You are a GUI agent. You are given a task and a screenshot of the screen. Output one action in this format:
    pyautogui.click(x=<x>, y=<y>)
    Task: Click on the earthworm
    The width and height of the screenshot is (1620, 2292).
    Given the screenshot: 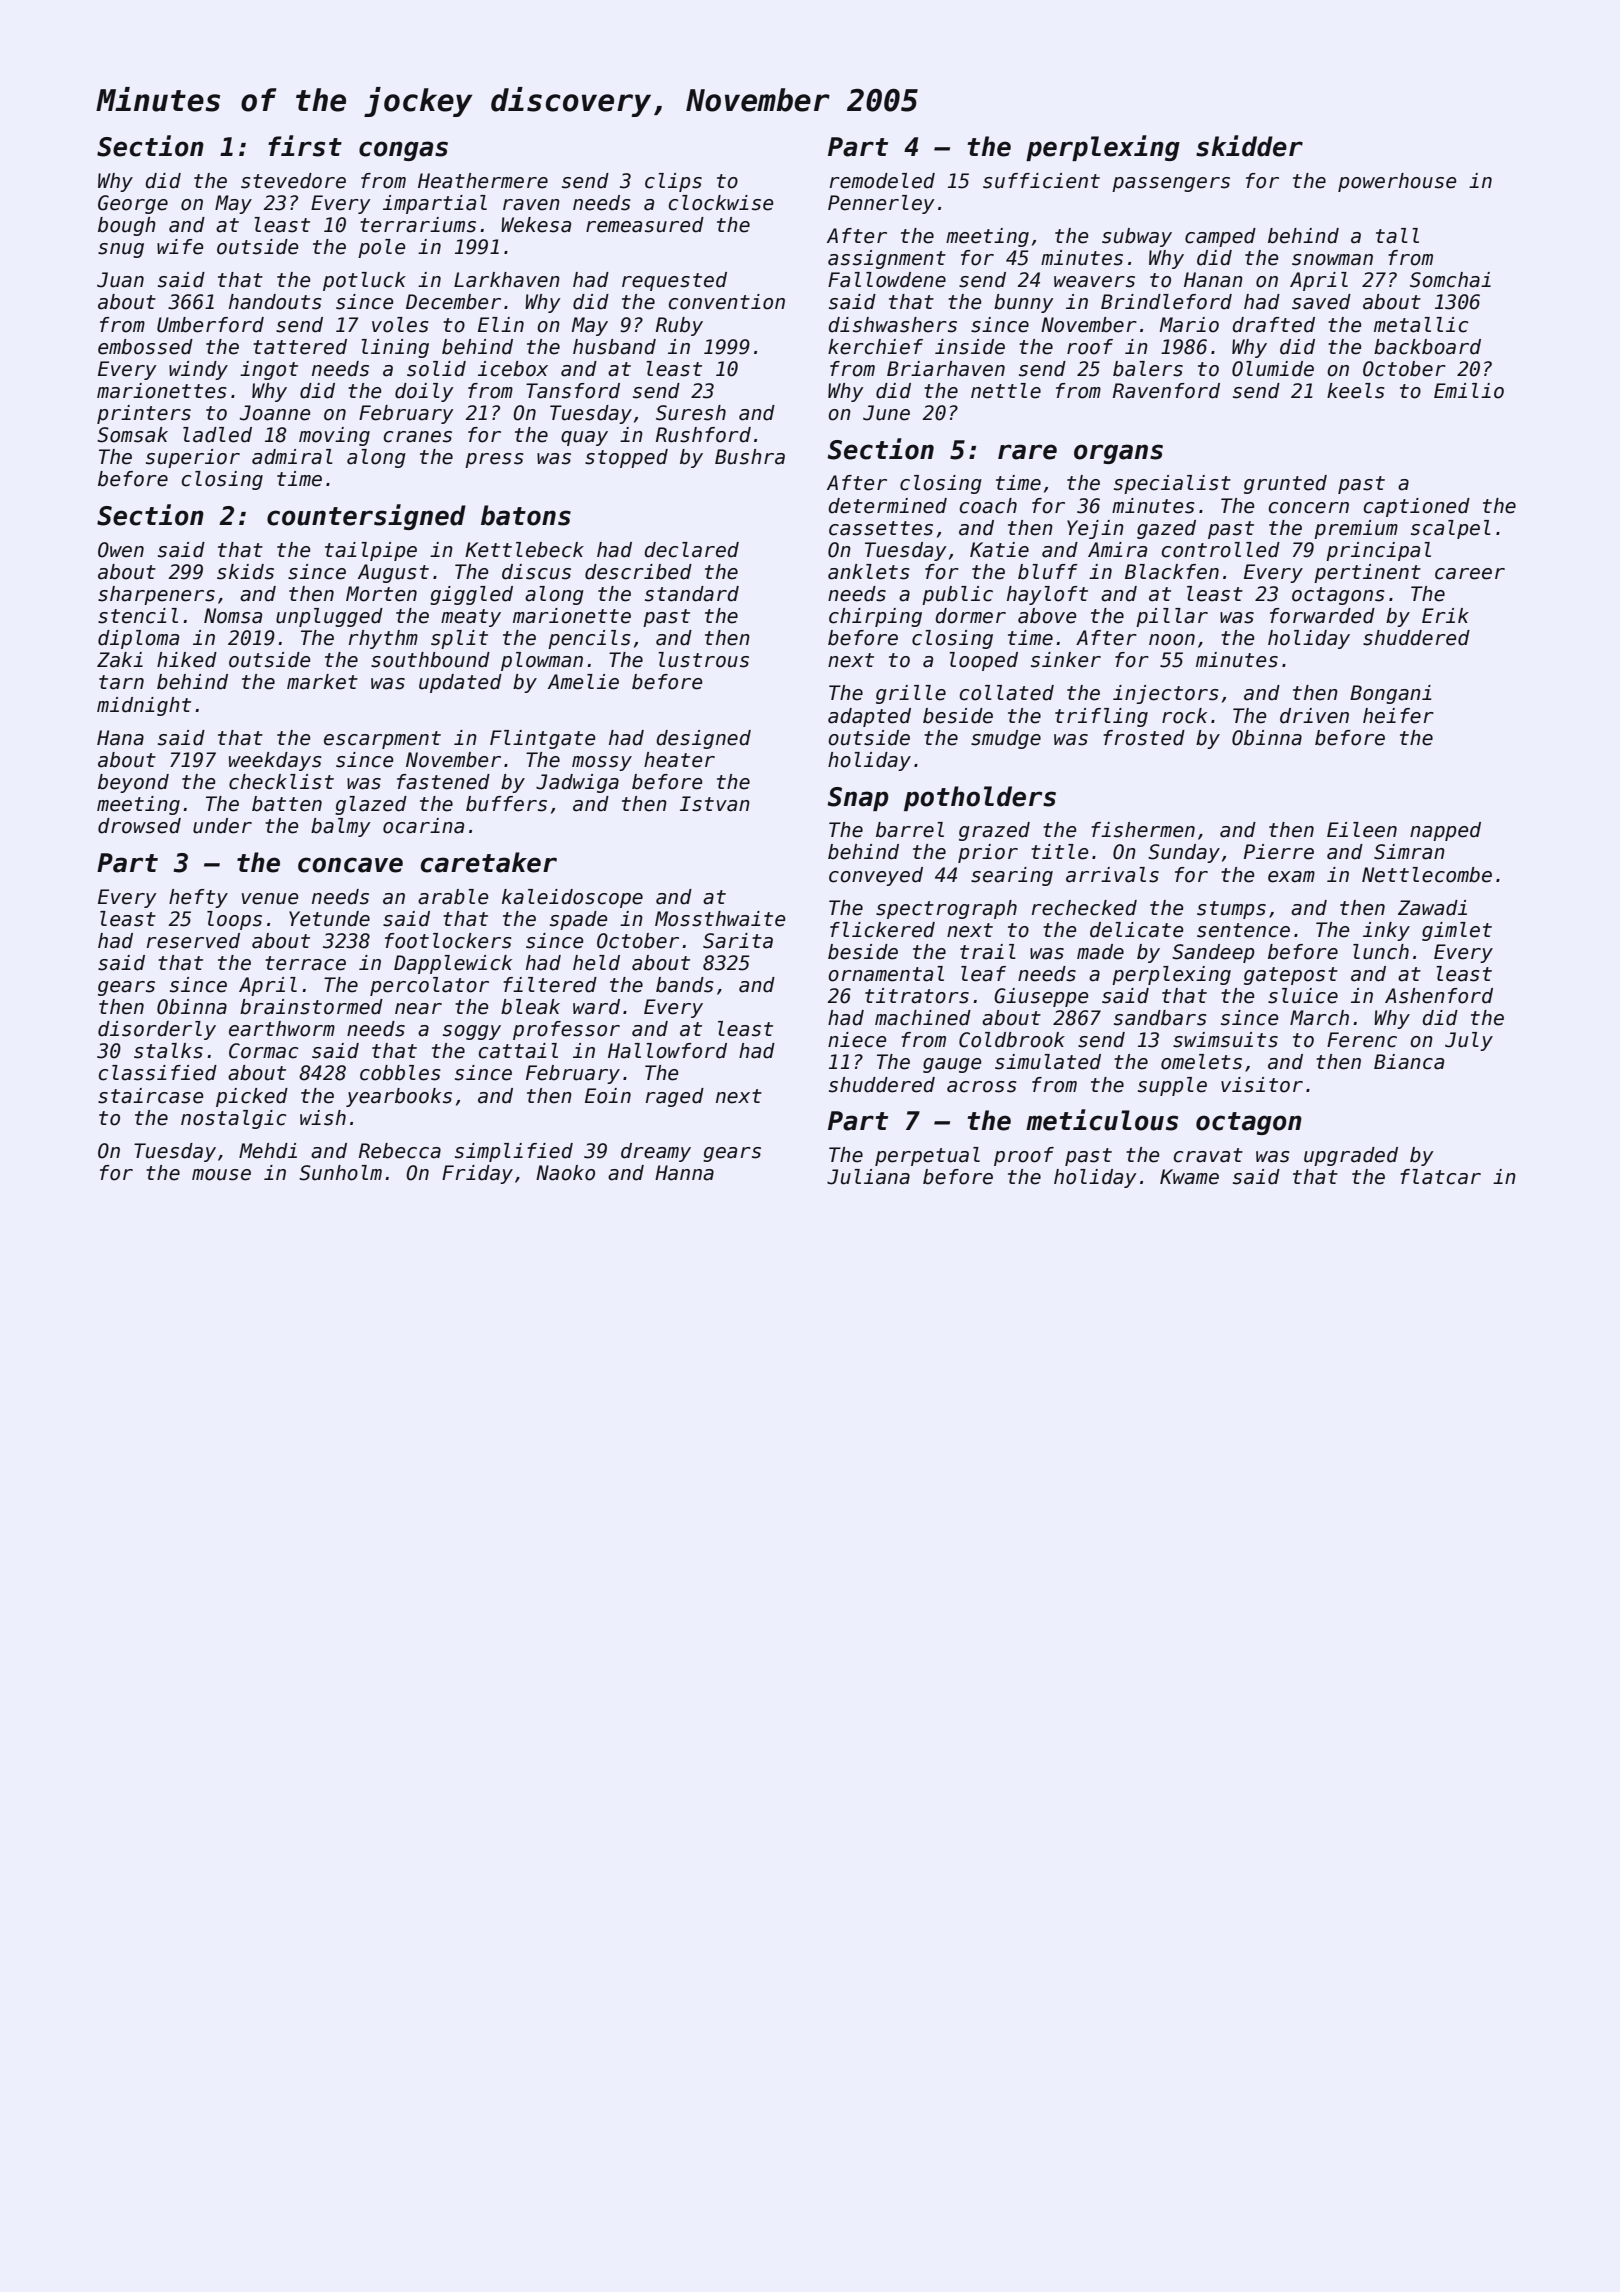 What is the action you would take?
    pyautogui.click(x=282, y=1029)
